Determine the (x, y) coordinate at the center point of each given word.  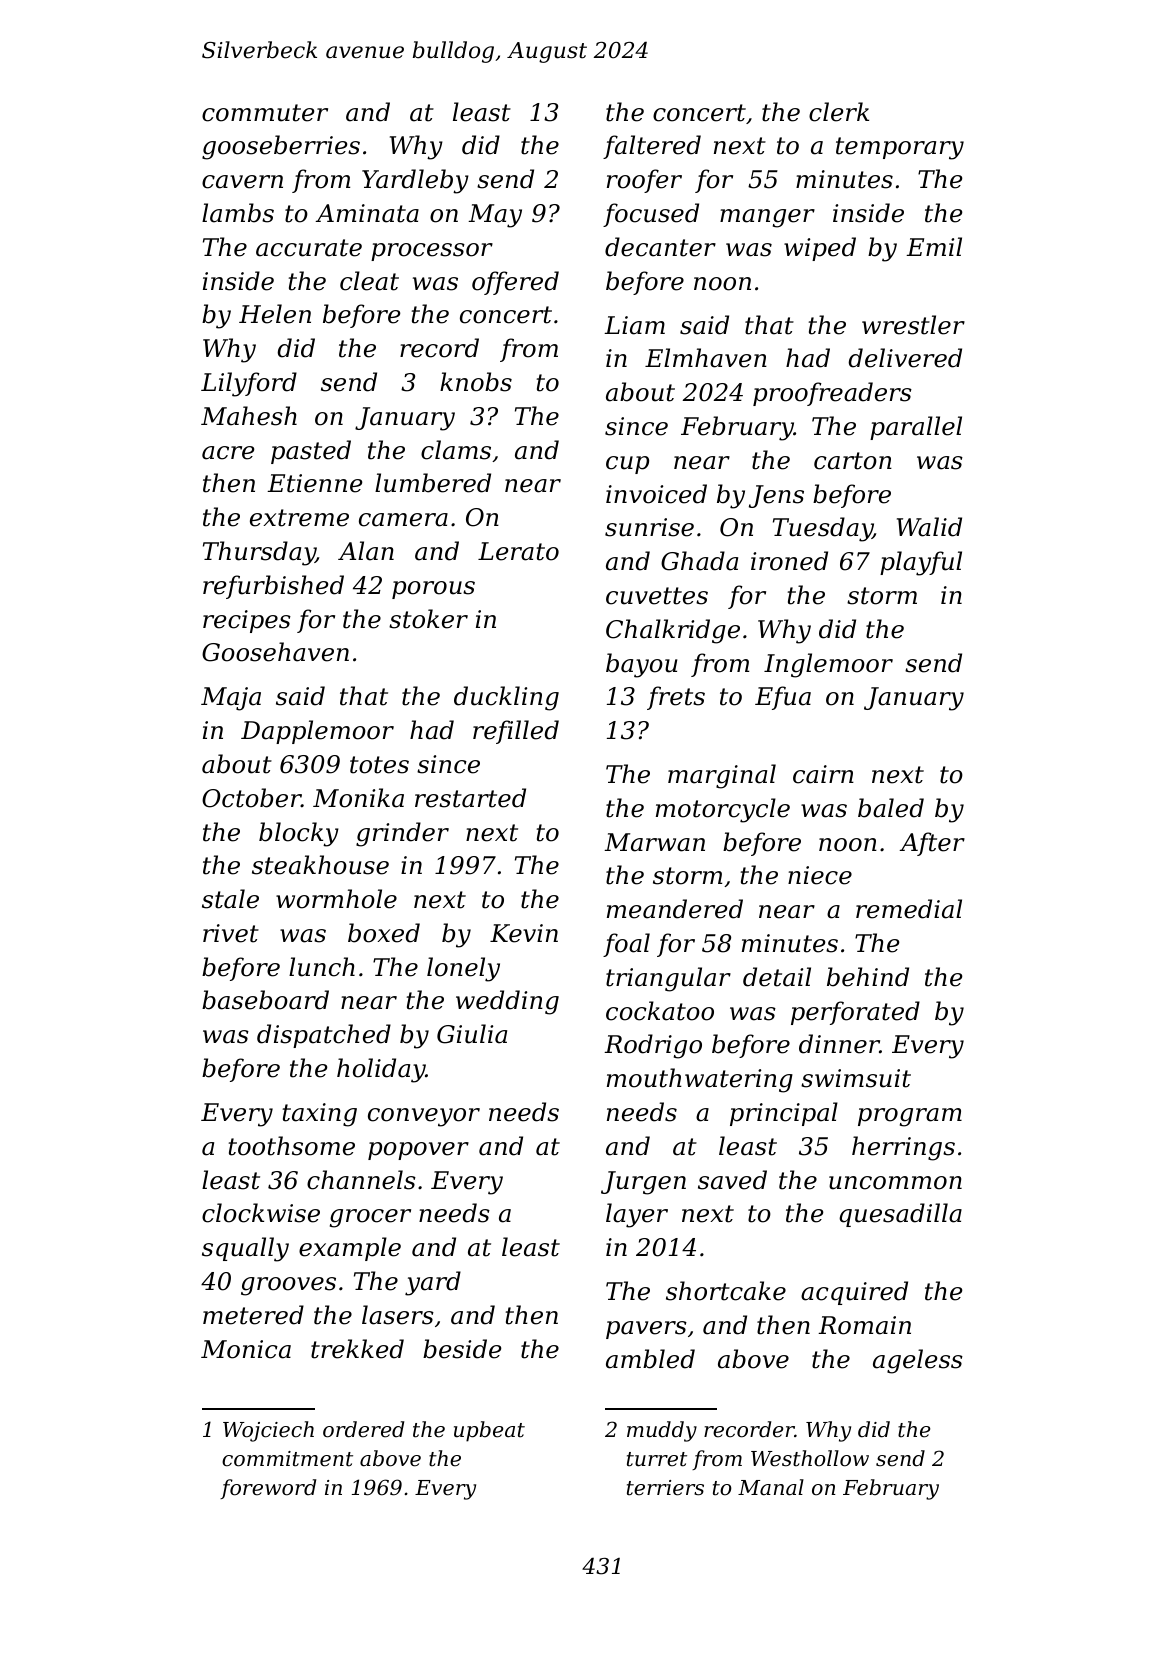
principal (784, 1114)
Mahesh (249, 416)
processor (432, 252)
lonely (463, 969)
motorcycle (723, 810)
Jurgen (643, 1183)
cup (627, 465)
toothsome (292, 1146)
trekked (357, 1349)
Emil (934, 246)
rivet (231, 933)
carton (853, 461)
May (495, 216)
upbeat (489, 1431)
